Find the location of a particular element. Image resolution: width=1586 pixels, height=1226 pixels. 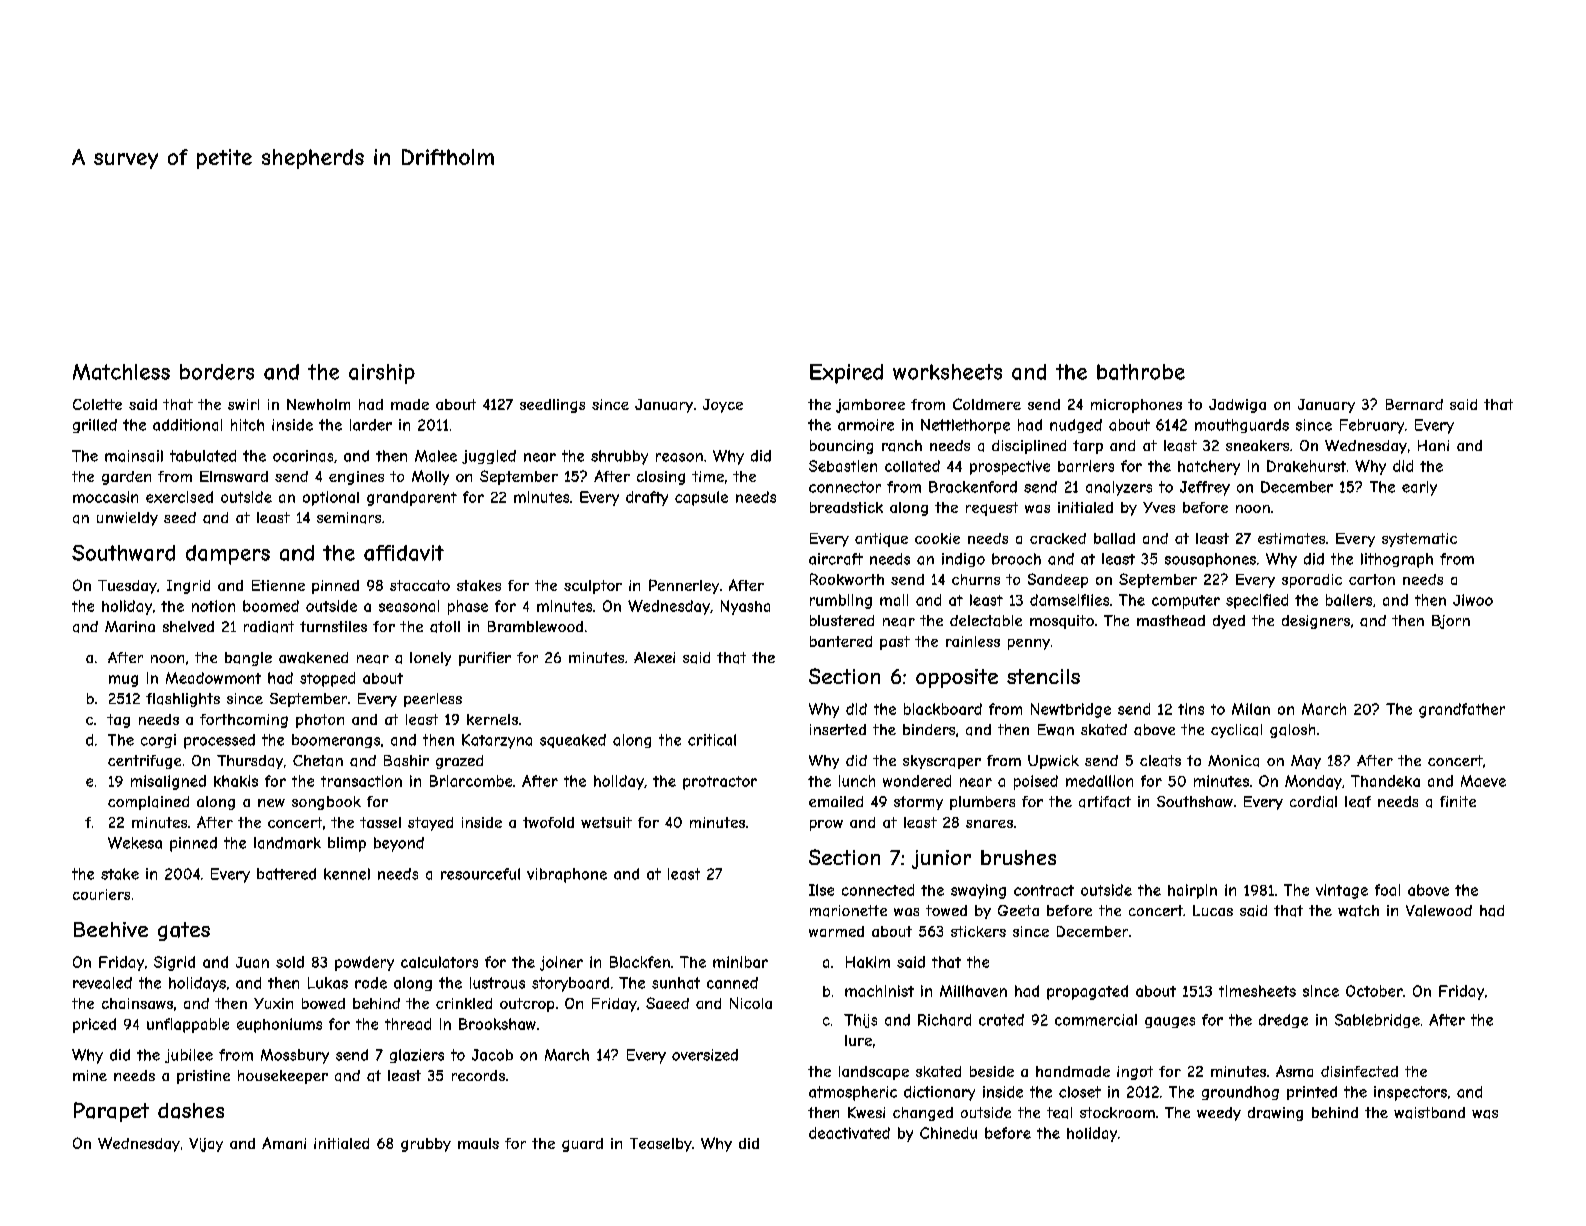

worksheets is located at coordinates (947, 372).
